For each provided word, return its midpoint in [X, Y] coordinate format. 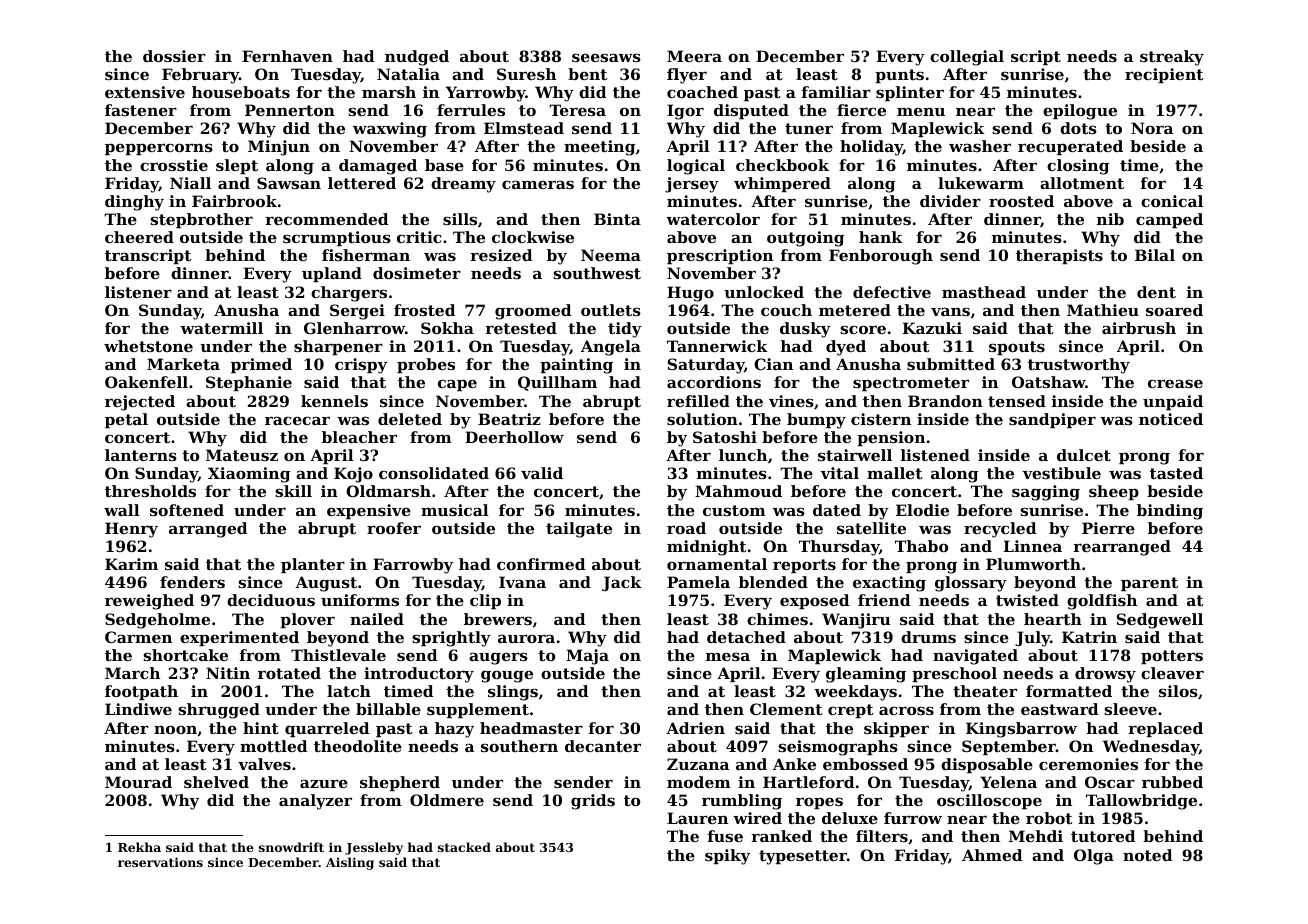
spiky [727, 857]
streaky [1172, 58]
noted [1147, 855]
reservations [160, 862]
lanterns [141, 455]
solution [702, 419]
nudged [417, 58]
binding [1170, 512]
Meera [694, 56]
